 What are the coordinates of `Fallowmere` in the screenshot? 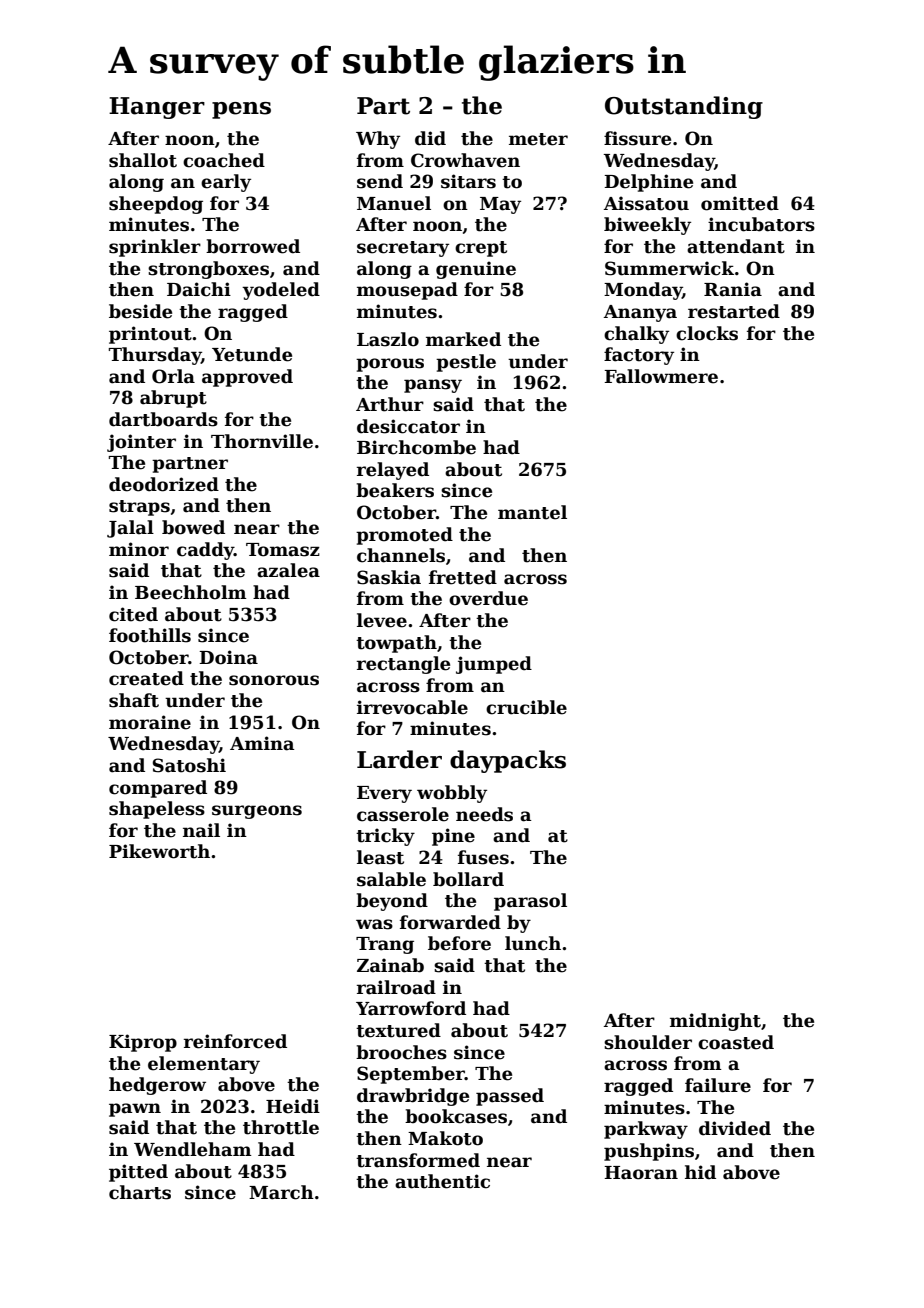 It's located at (661, 376).
